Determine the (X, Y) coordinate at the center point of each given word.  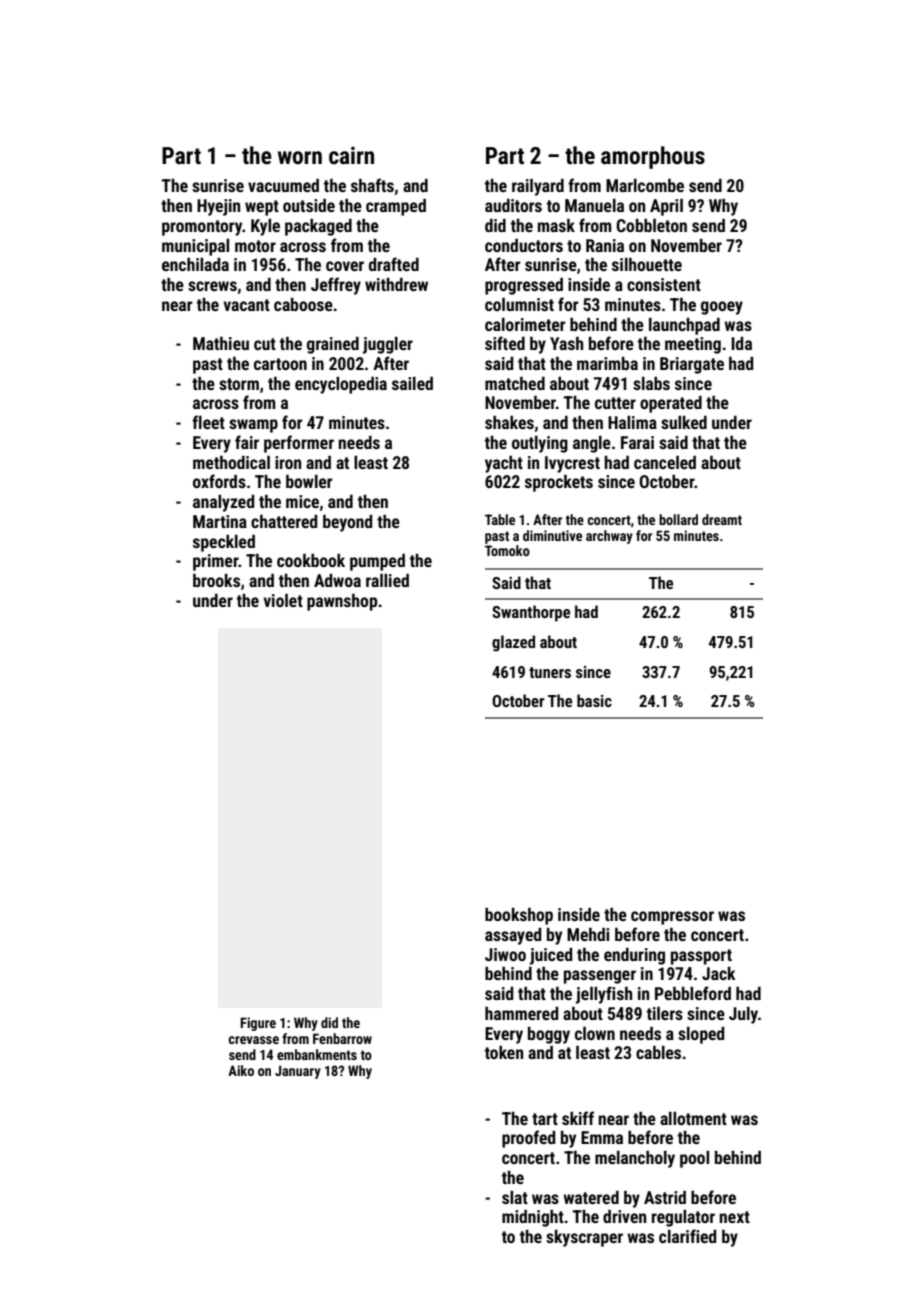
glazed (513, 643)
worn (300, 158)
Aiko (241, 1070)
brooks (216, 580)
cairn (351, 156)
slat (515, 1197)
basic (594, 700)
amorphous (653, 157)
